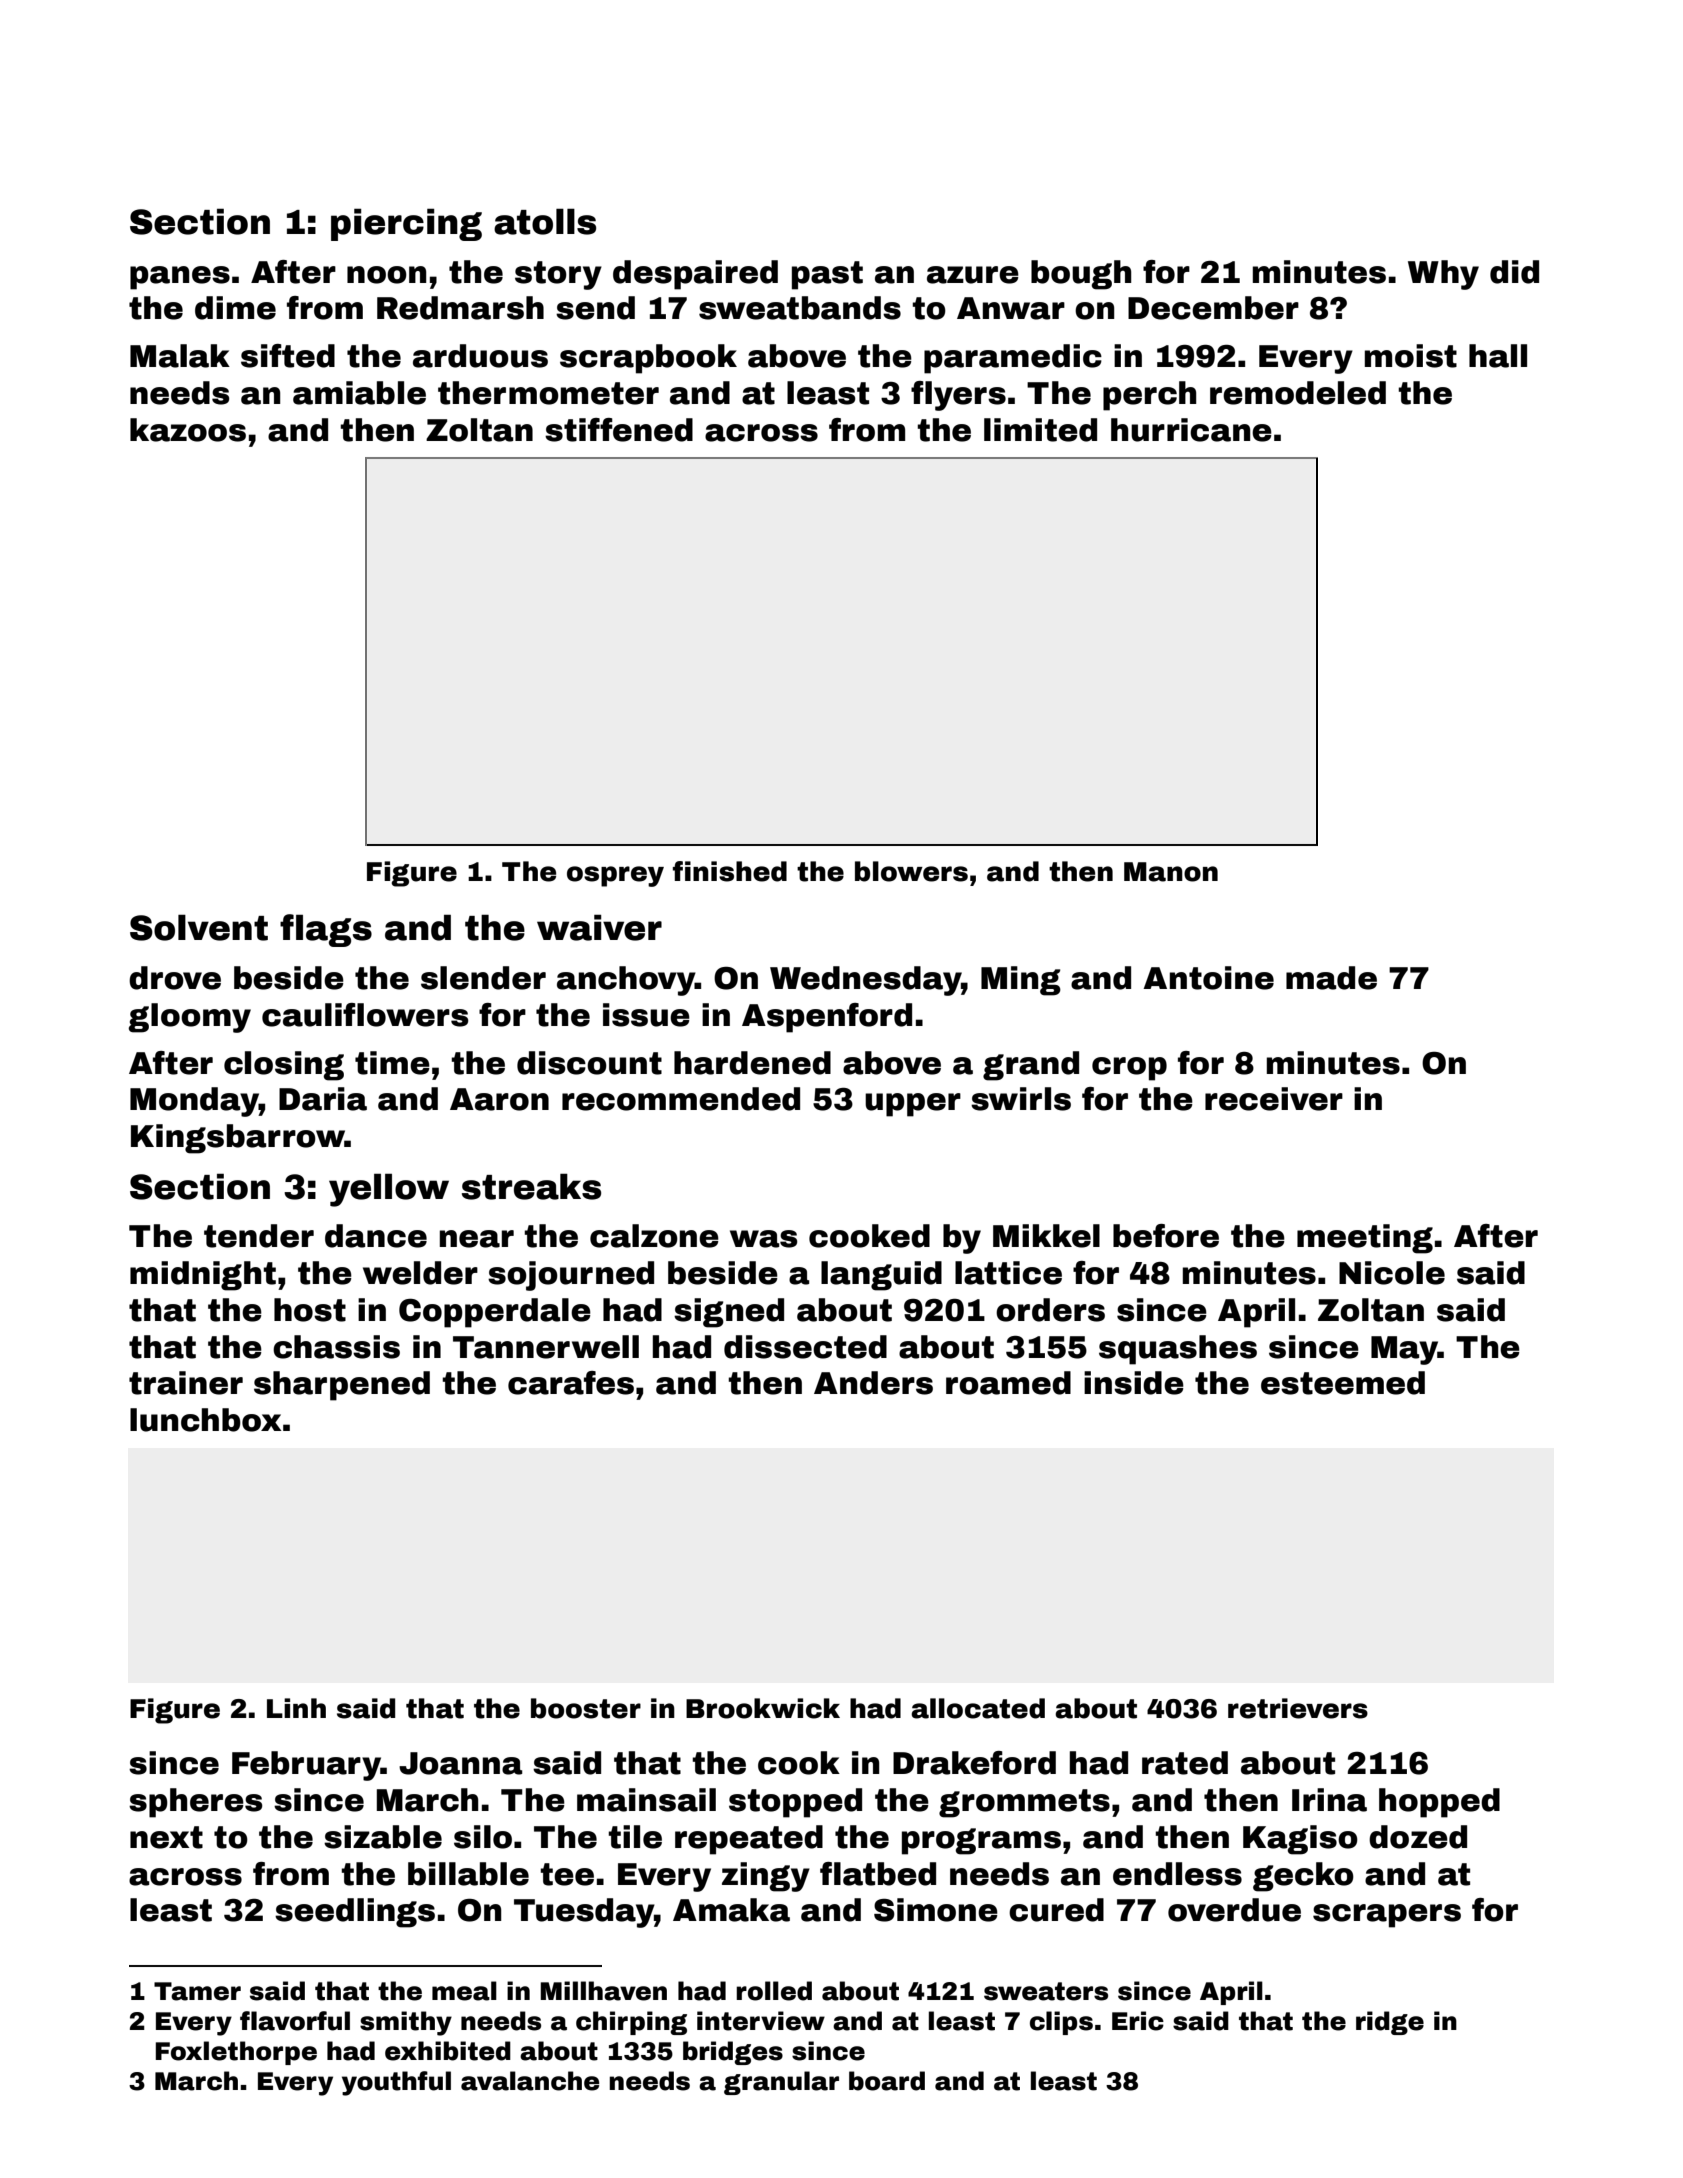  Describe the element at coordinates (781, 2083) in the document. I see `granular` at that location.
